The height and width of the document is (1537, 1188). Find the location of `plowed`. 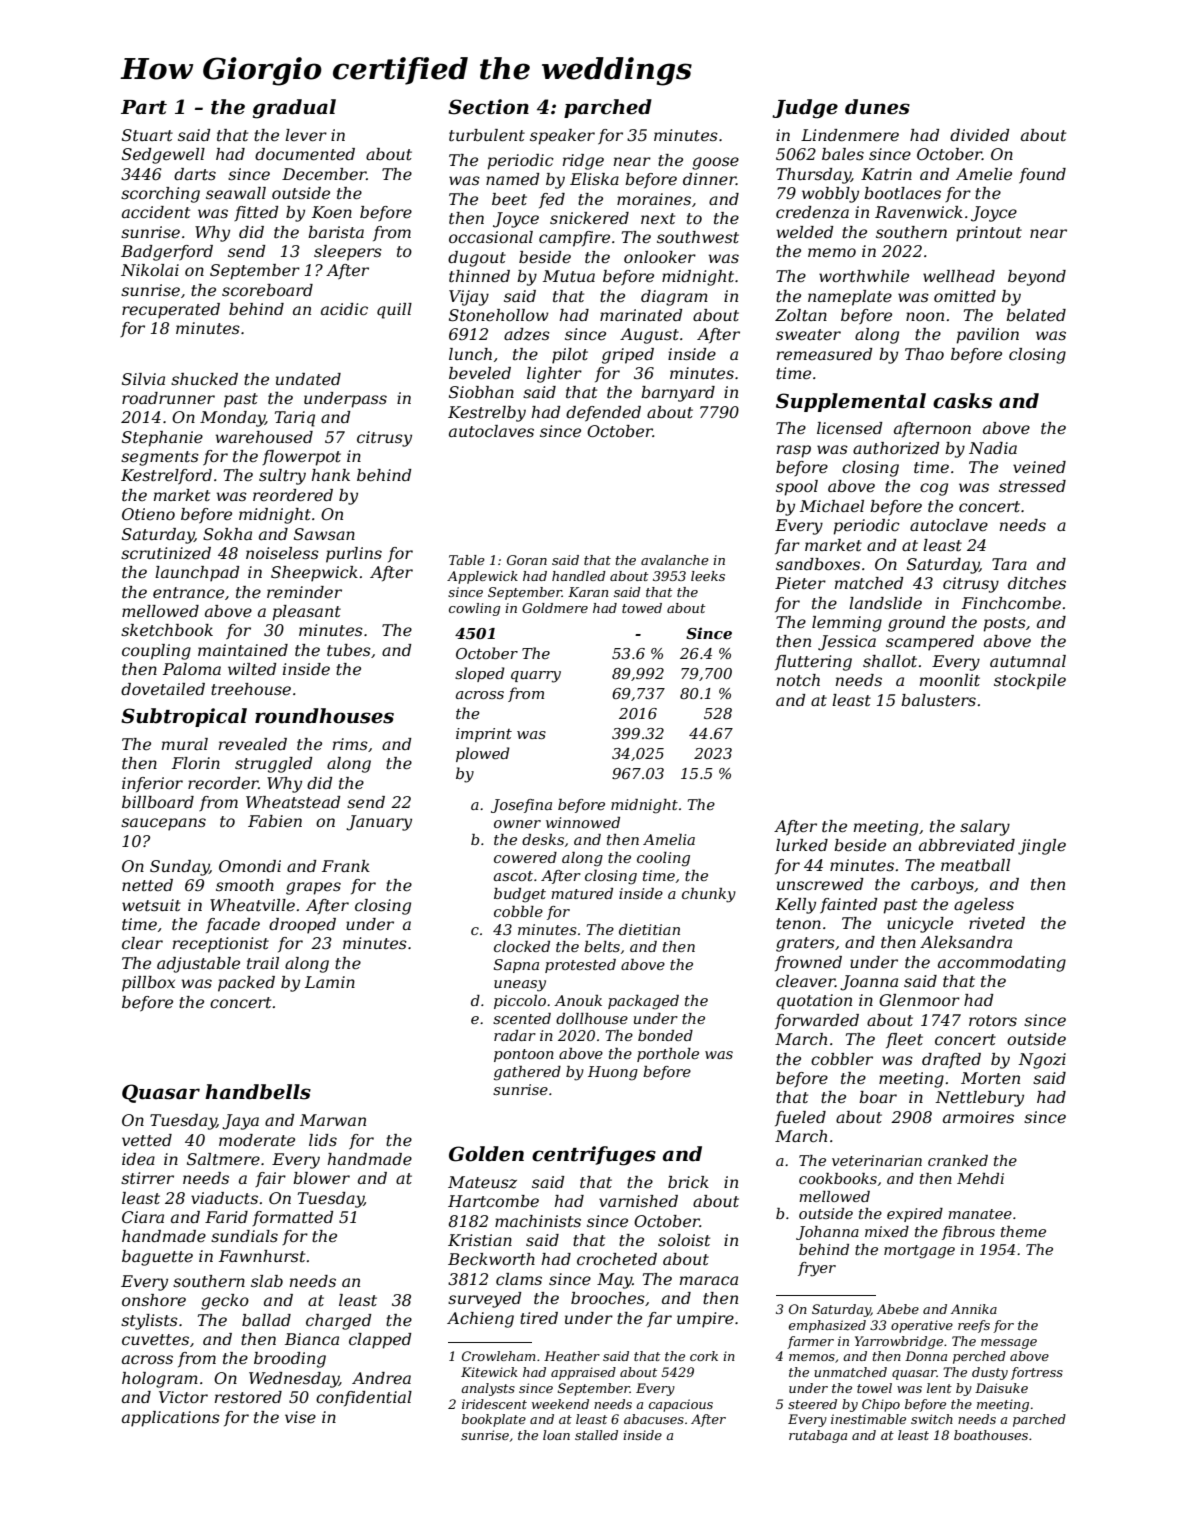

plowed is located at coordinates (483, 754).
